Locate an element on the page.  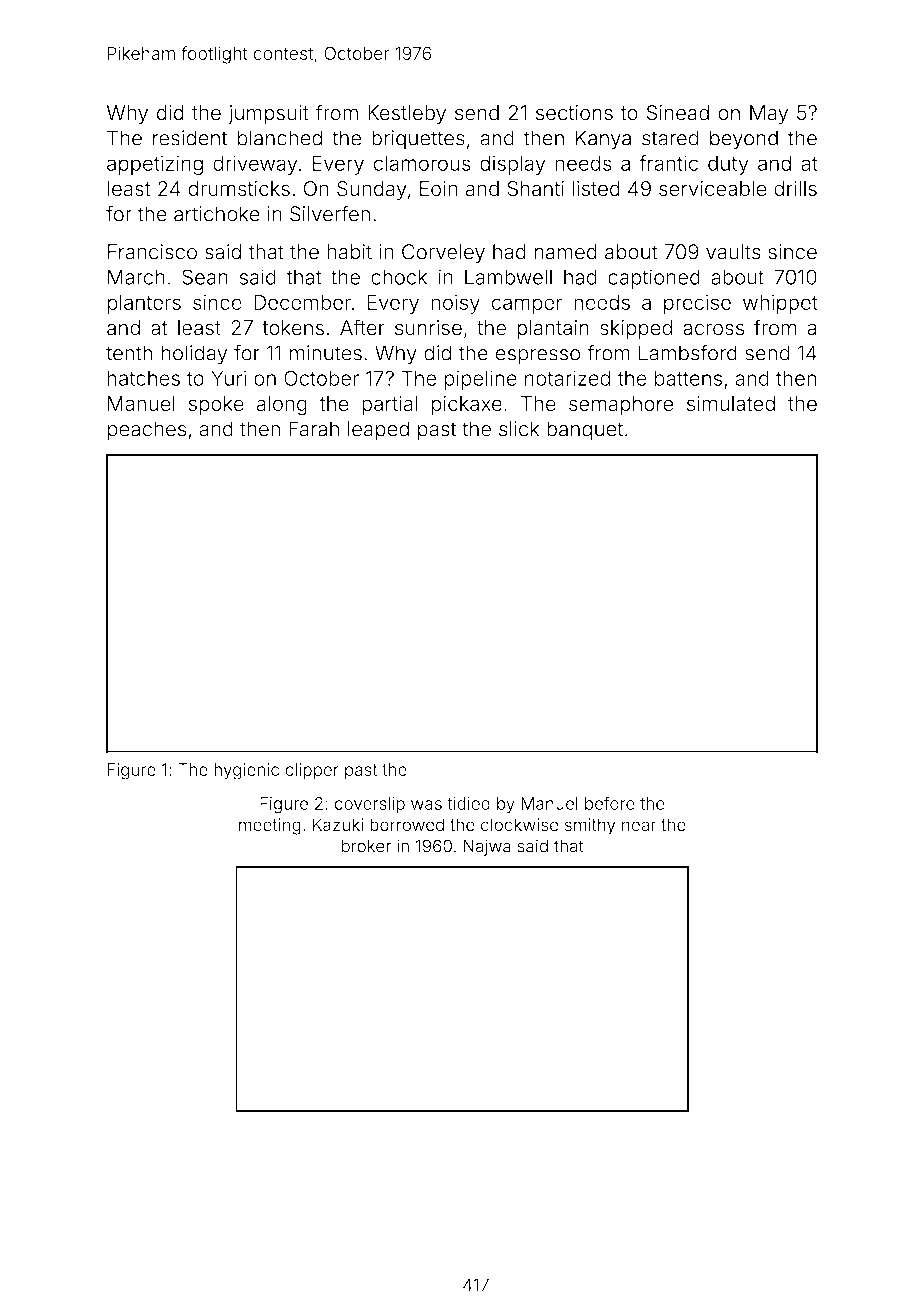
Farah is located at coordinates (314, 429).
